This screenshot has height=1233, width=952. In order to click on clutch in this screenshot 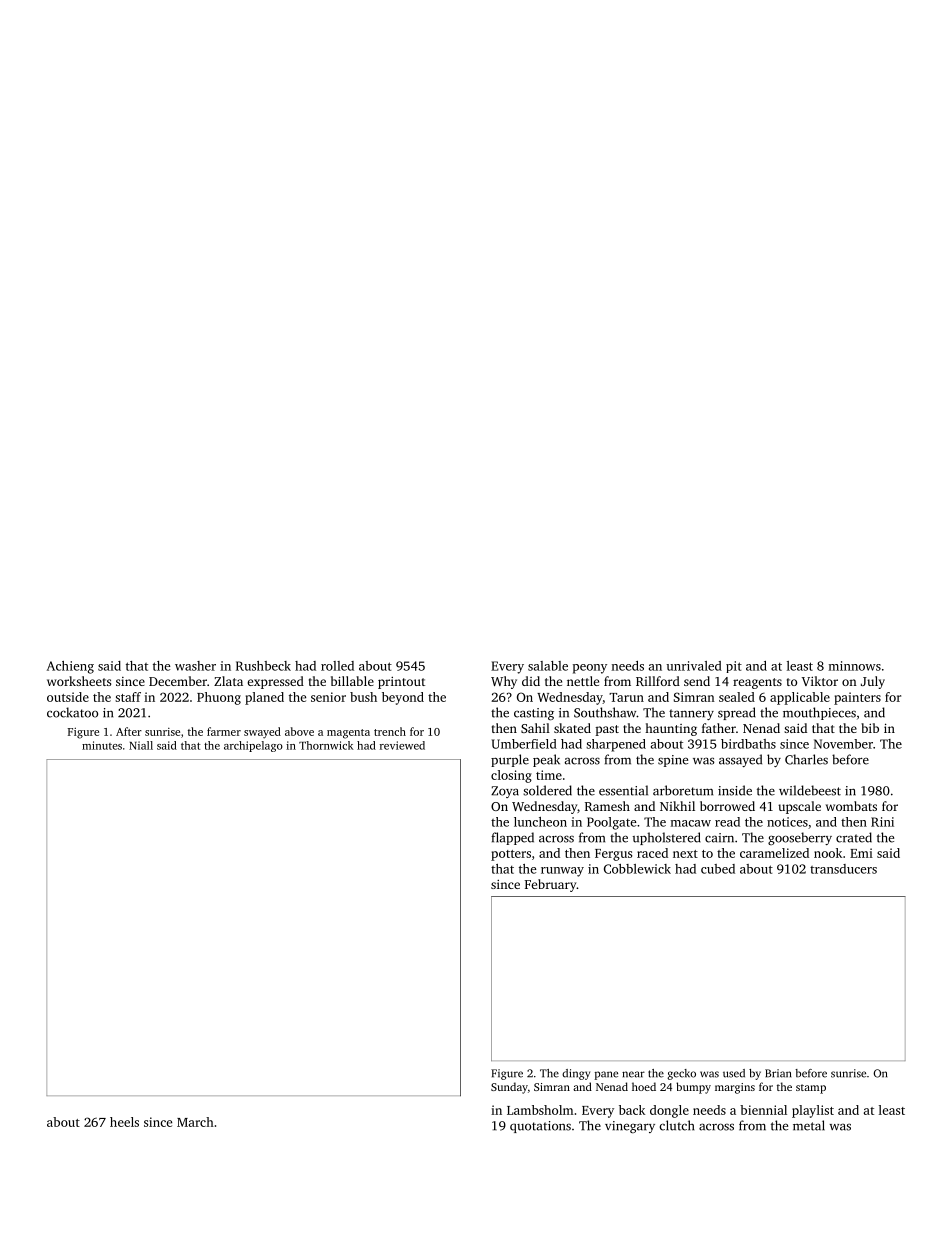, I will do `click(676, 1125)`.
